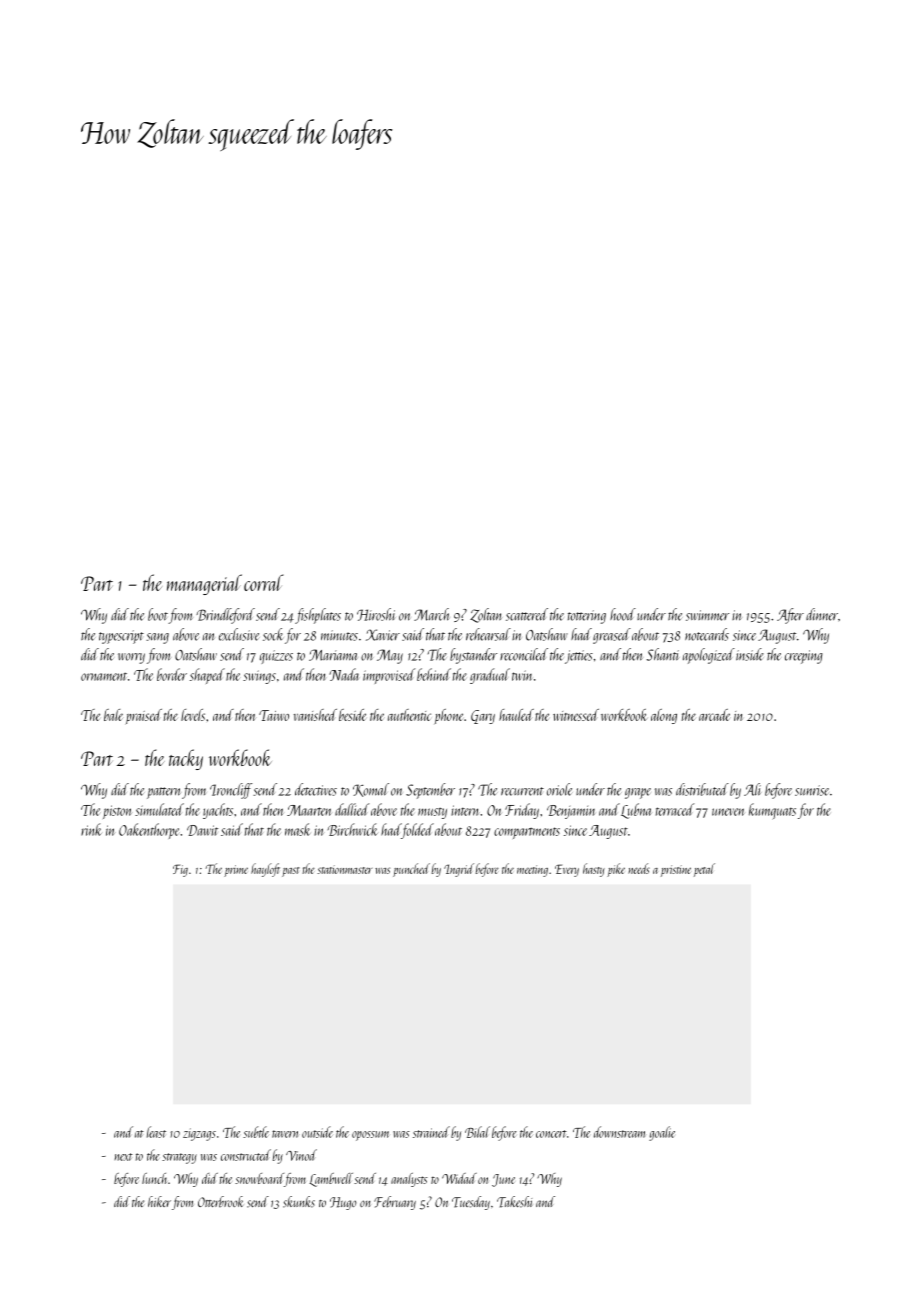  Describe the element at coordinates (662, 1133) in the screenshot. I see `goalie` at that location.
